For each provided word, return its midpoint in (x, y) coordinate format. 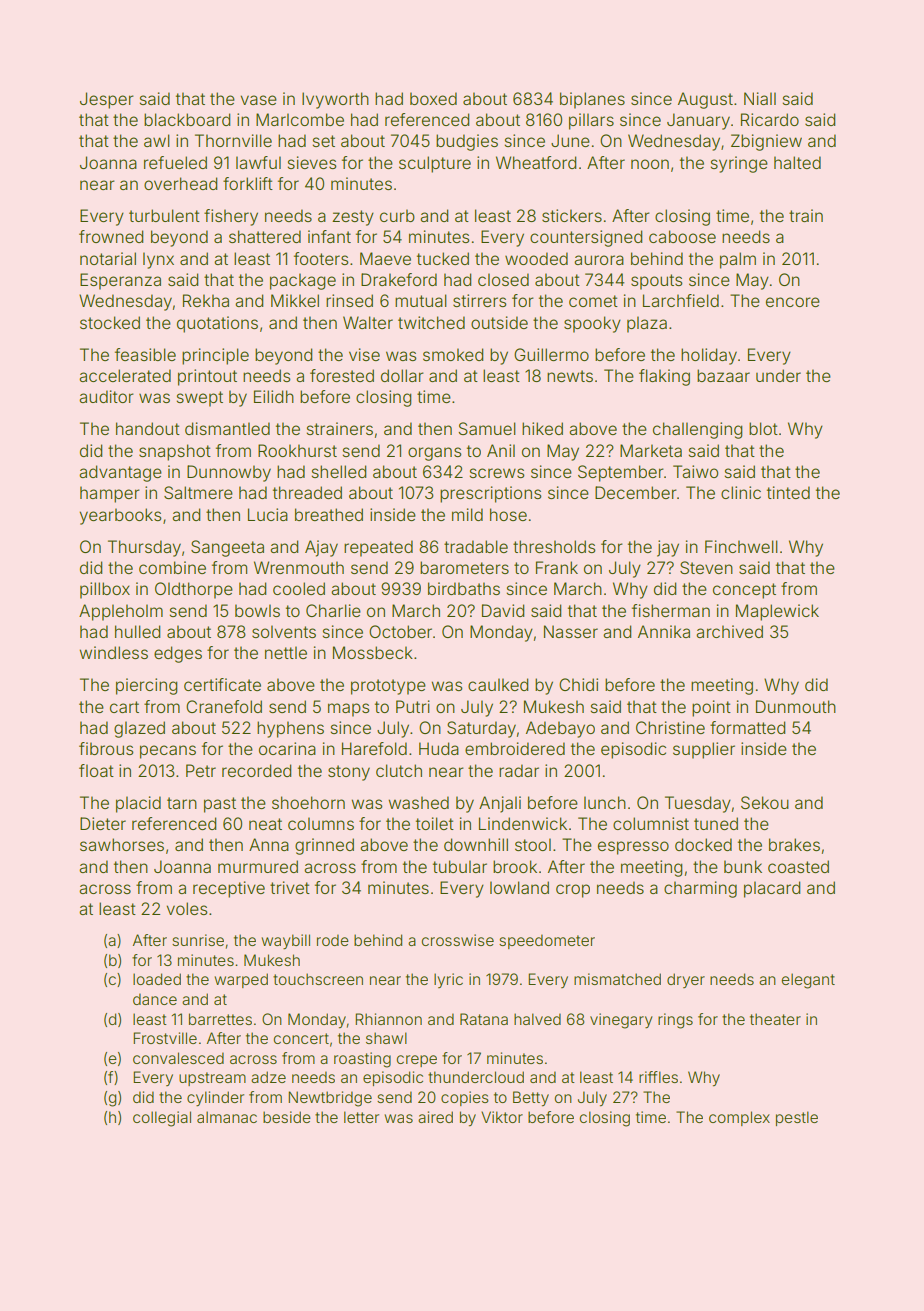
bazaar (723, 375)
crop (573, 891)
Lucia (268, 514)
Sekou (765, 802)
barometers (464, 567)
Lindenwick (523, 823)
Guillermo (551, 354)
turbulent (164, 215)
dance (155, 999)
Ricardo (770, 119)
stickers (572, 215)
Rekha (206, 300)
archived (729, 631)
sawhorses (122, 844)
